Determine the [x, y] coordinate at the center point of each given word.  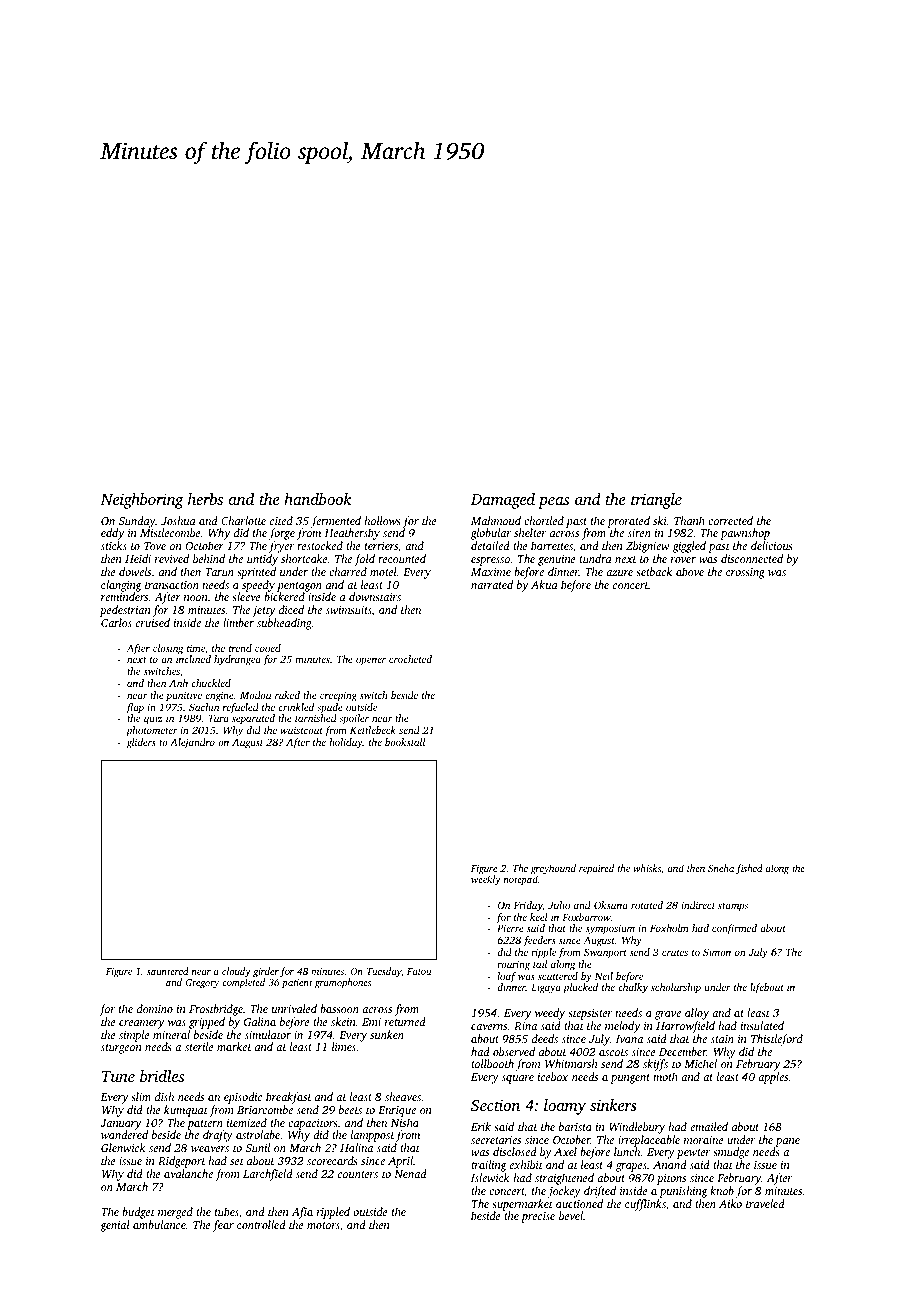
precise [538, 1217]
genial [115, 1226]
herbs [205, 499]
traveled [765, 1203]
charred [348, 571]
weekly [486, 880]
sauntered [168, 971]
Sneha [721, 868]
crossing [745, 573]
